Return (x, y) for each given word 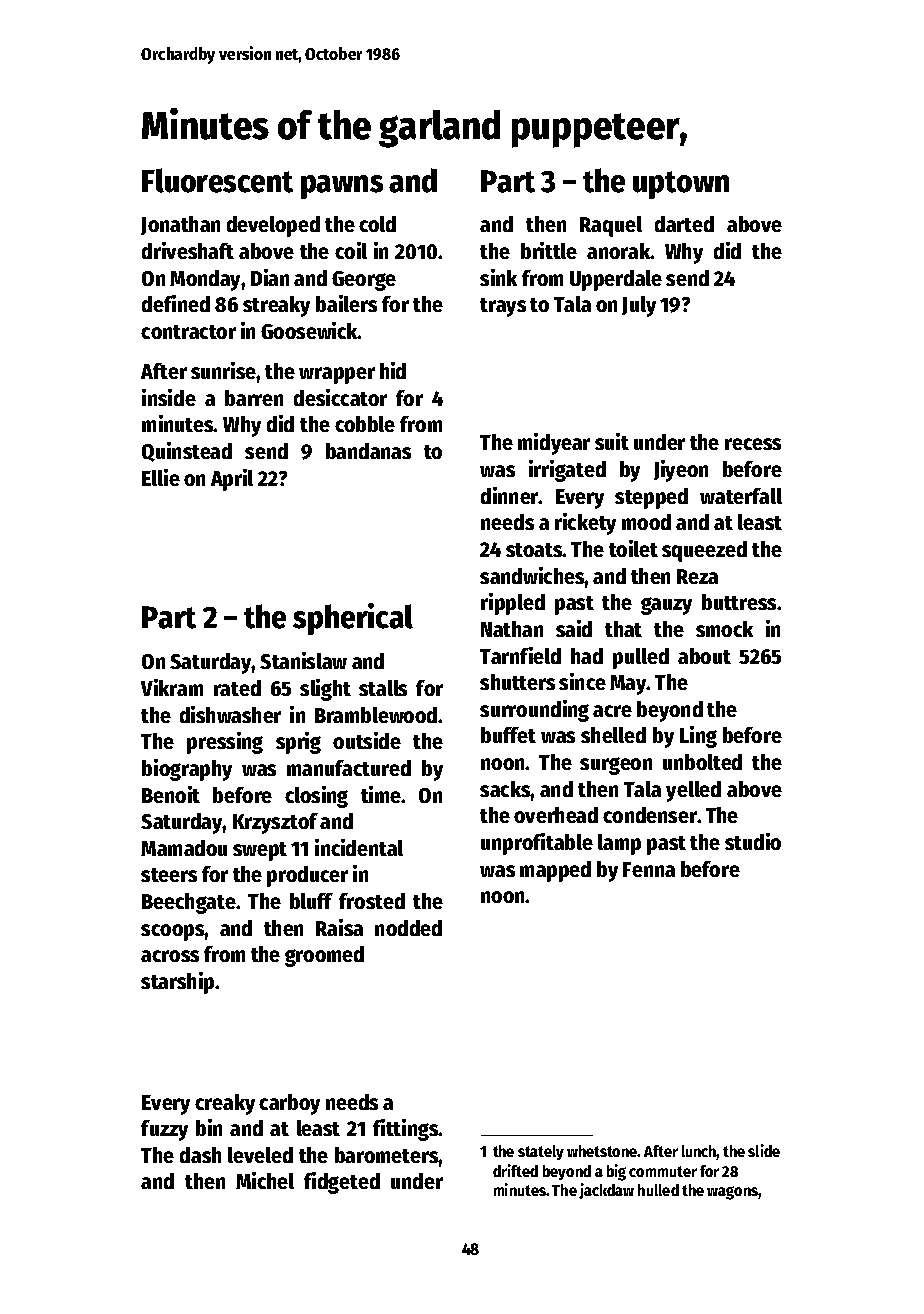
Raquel (611, 226)
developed (273, 226)
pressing (225, 743)
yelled (693, 791)
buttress (739, 602)
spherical (353, 619)
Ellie (161, 477)
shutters (517, 682)
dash (200, 1155)
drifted (515, 1170)
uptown (681, 185)
